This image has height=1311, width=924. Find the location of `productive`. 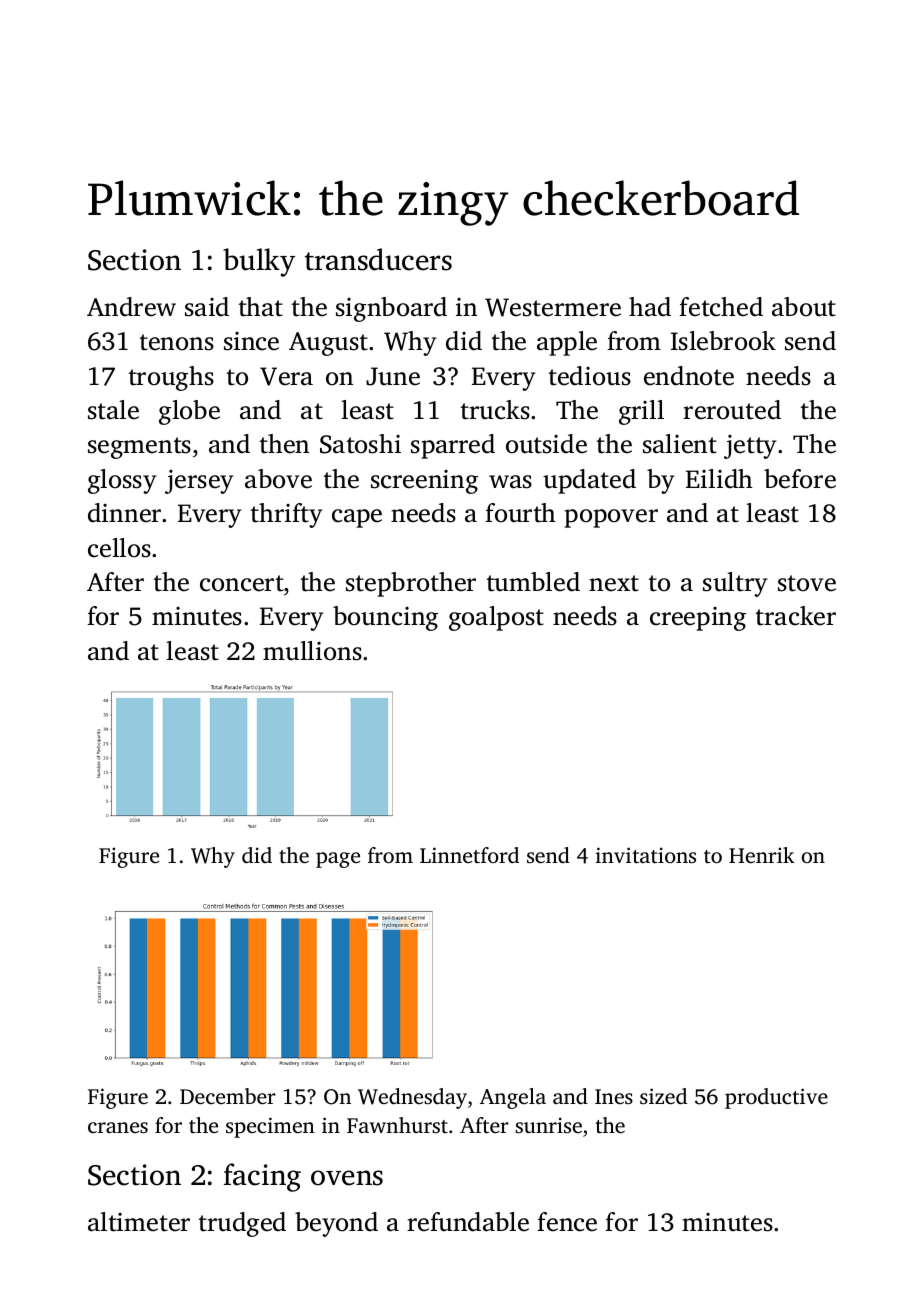

productive is located at coordinates (776, 1098).
